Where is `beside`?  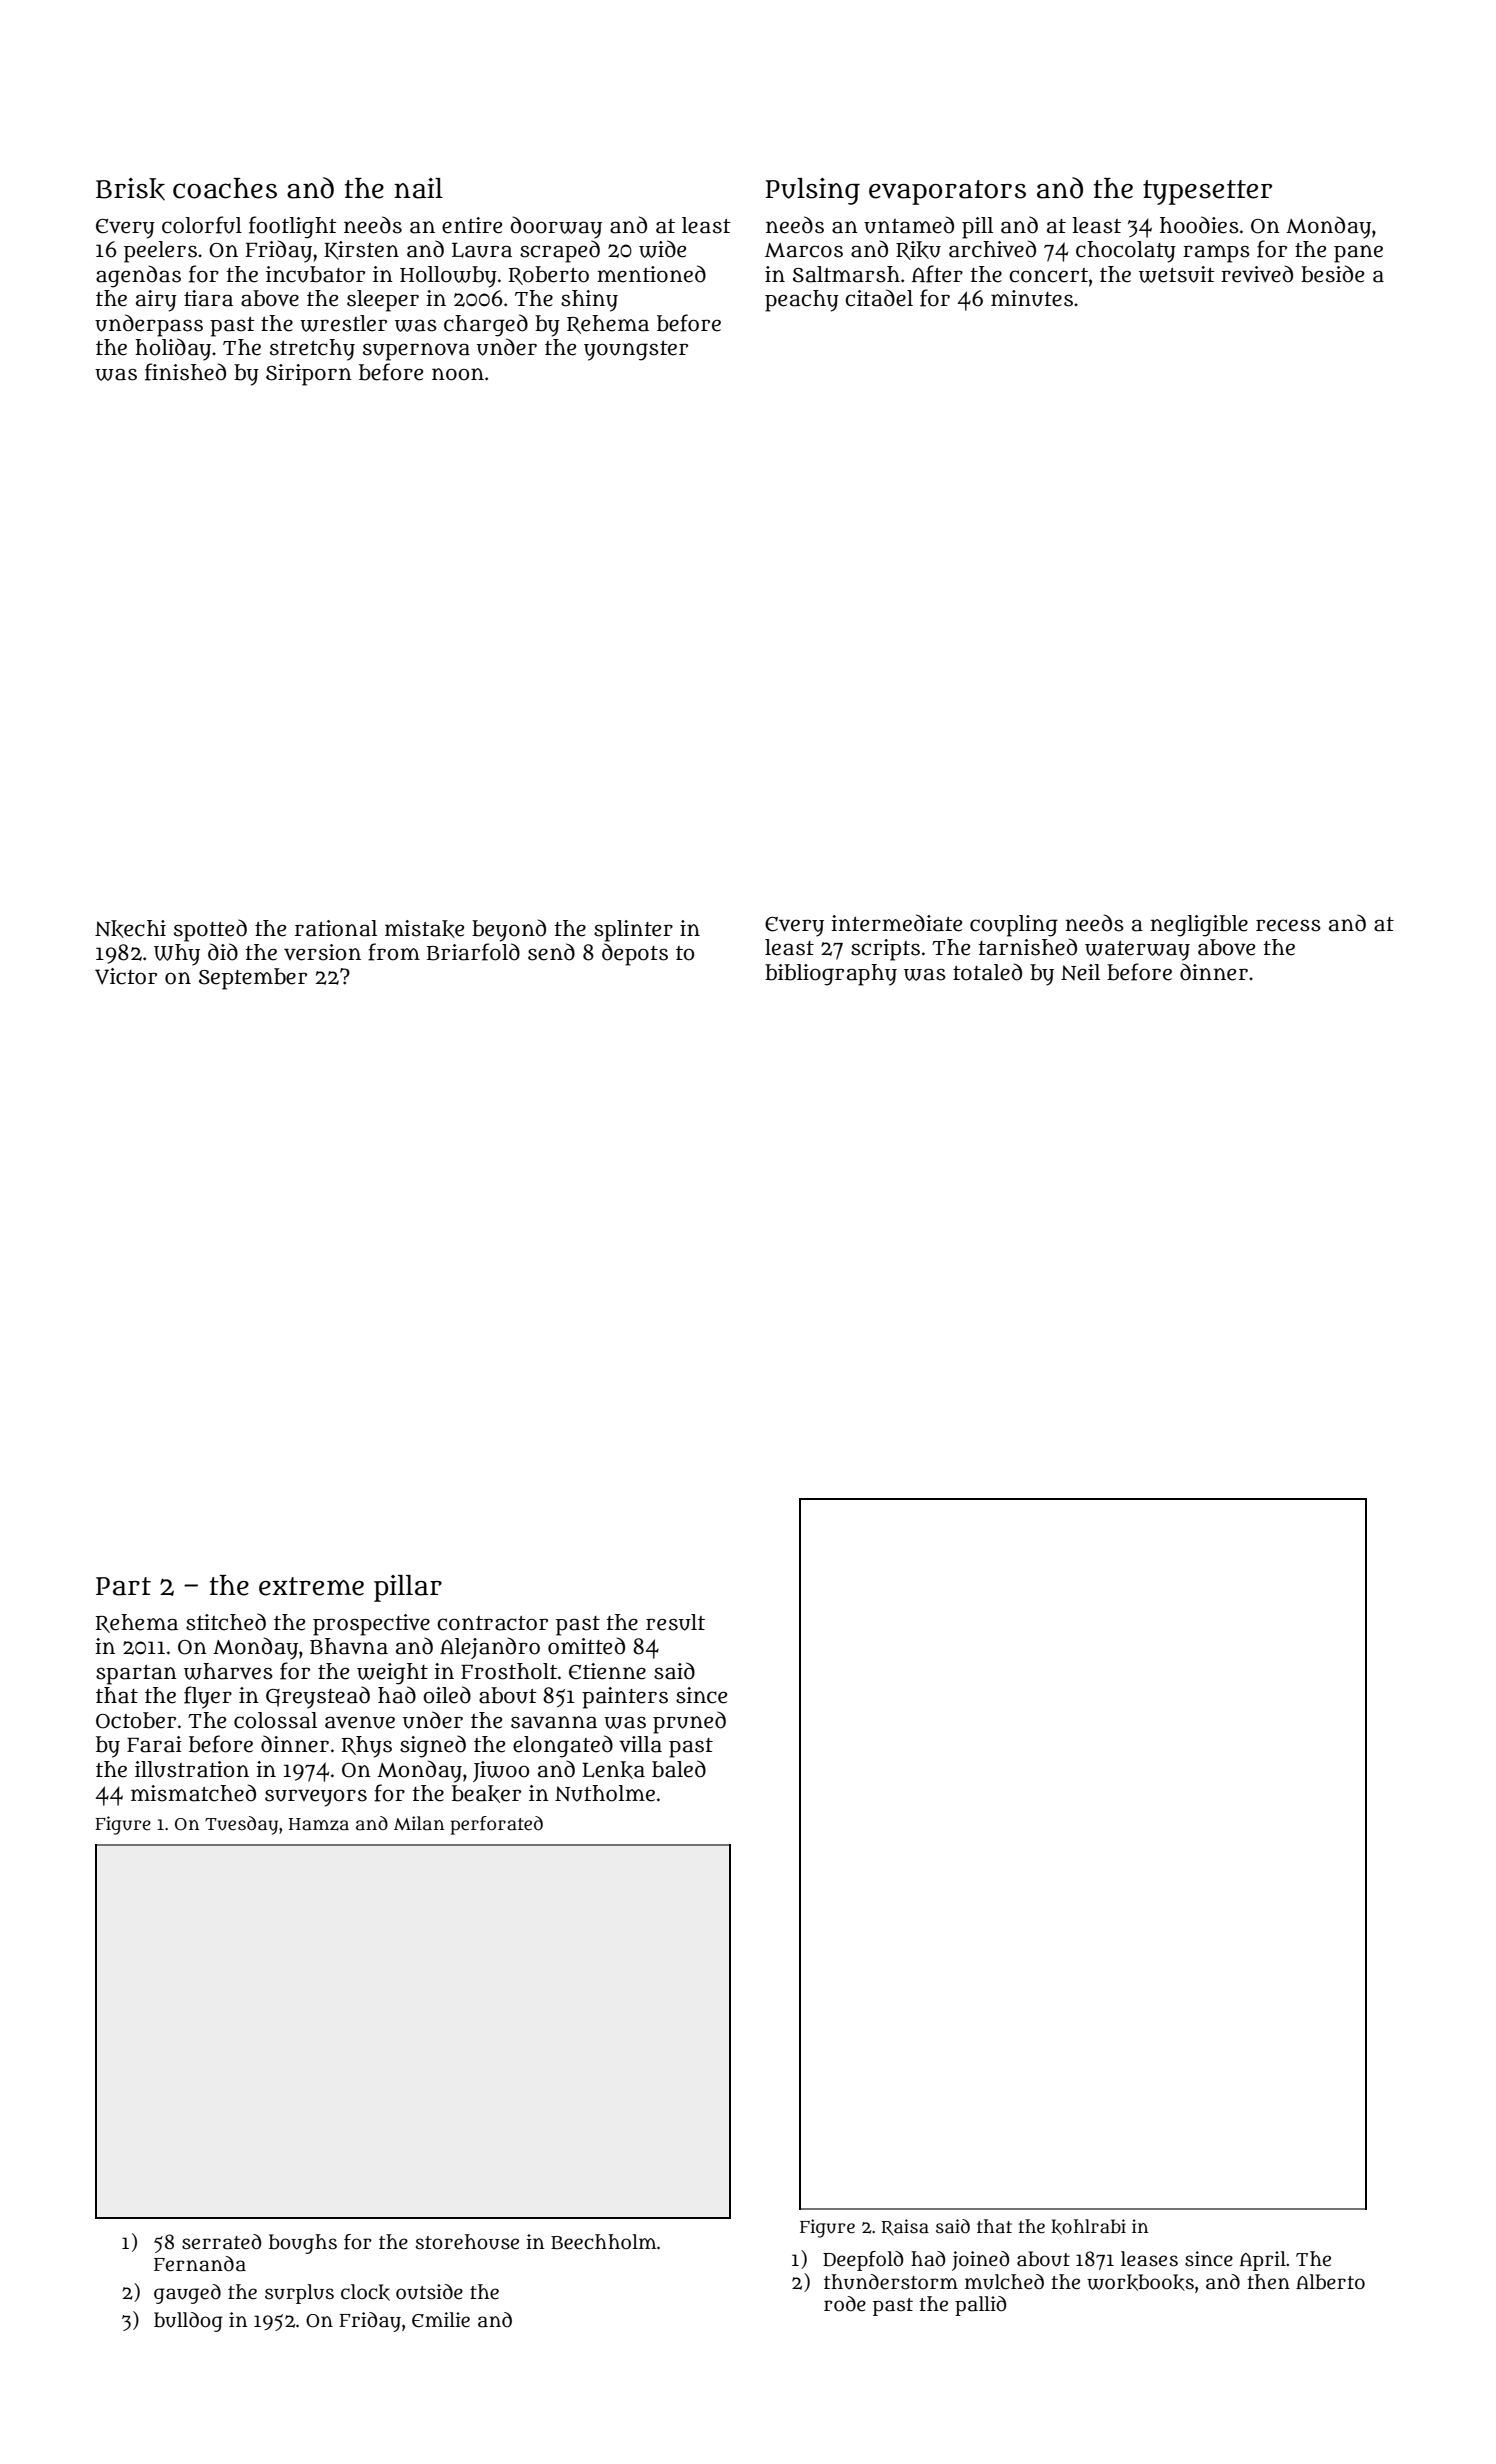 beside is located at coordinates (1332, 274).
